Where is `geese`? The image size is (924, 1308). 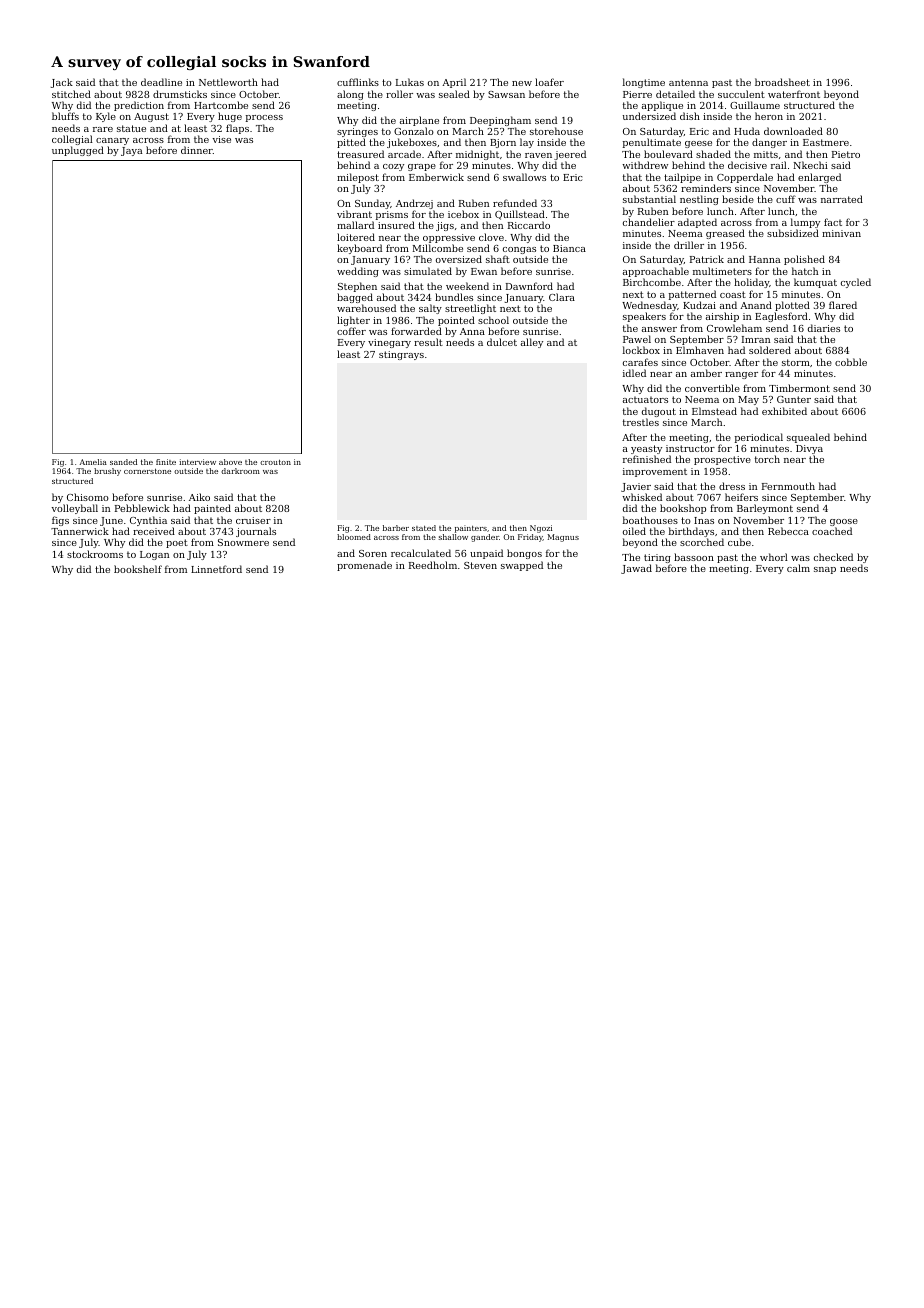 geese is located at coordinates (698, 144).
